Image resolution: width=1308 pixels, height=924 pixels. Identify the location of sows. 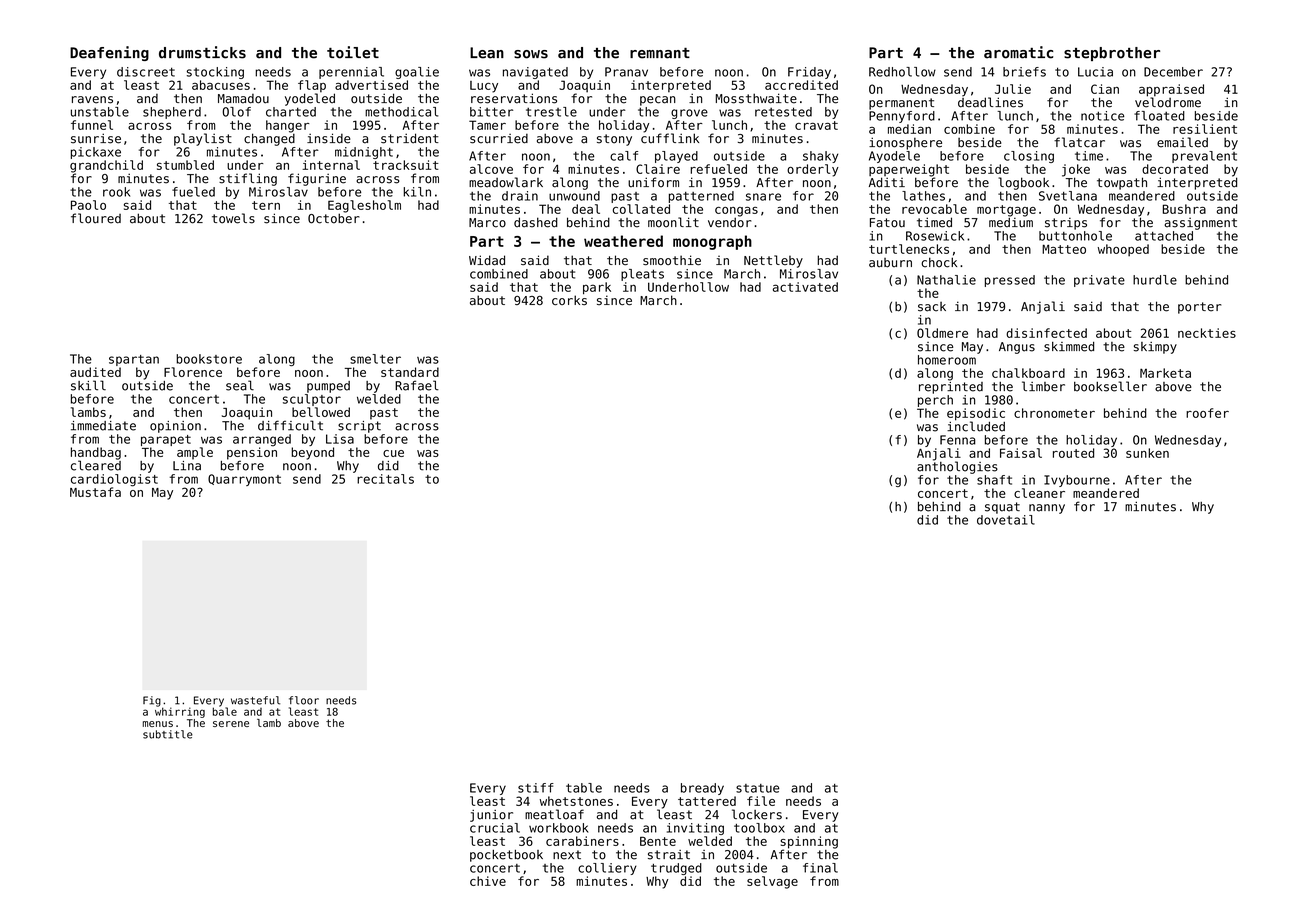
(531, 54).
